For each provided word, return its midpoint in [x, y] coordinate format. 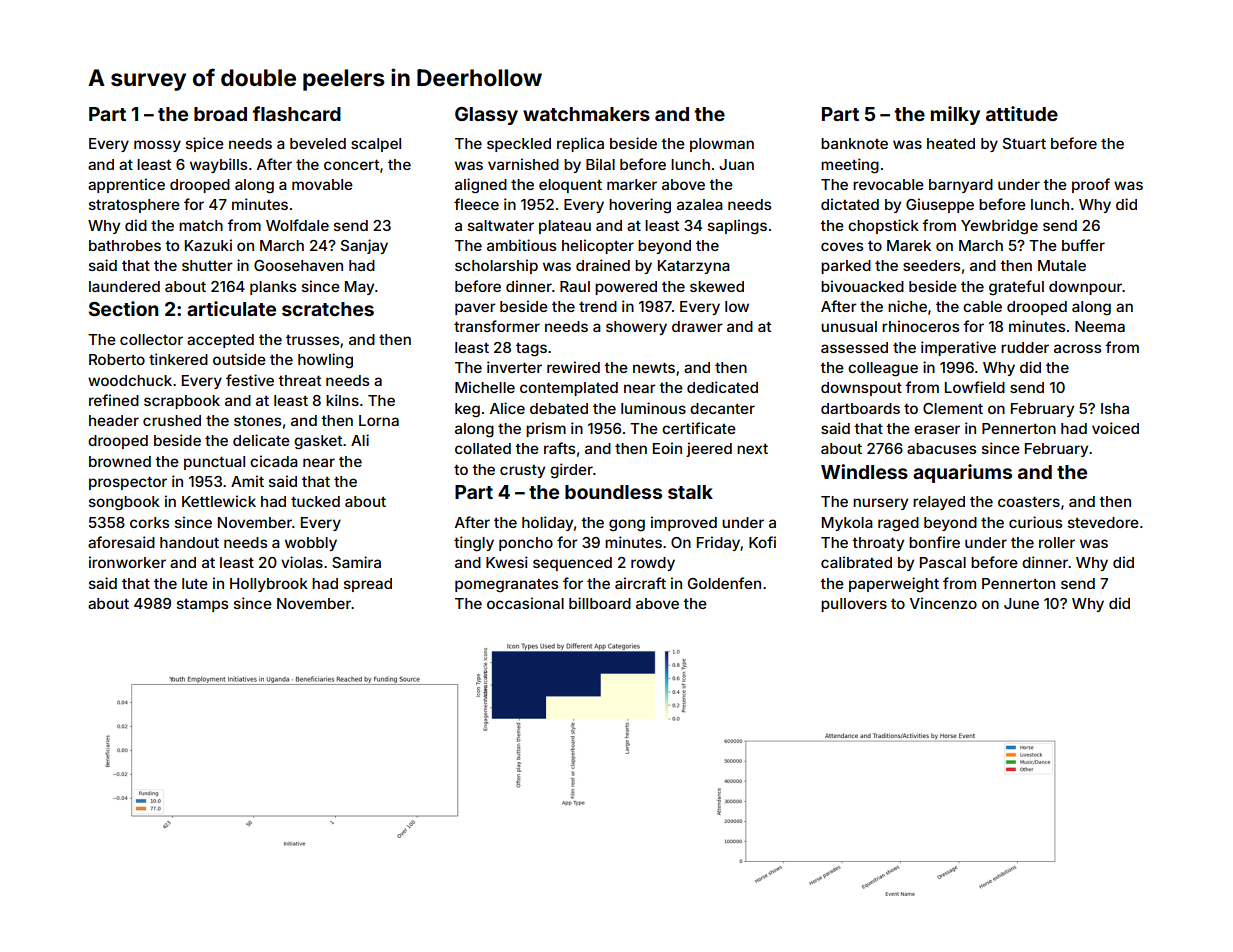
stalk [690, 492]
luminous [653, 408]
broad [220, 114]
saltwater [501, 225]
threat [299, 380]
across [1077, 348]
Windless [864, 471]
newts [654, 367]
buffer [1083, 245]
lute [195, 583]
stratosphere [134, 206]
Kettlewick [219, 501]
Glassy [486, 116]
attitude [1022, 113]
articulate [231, 308]
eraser [937, 429]
